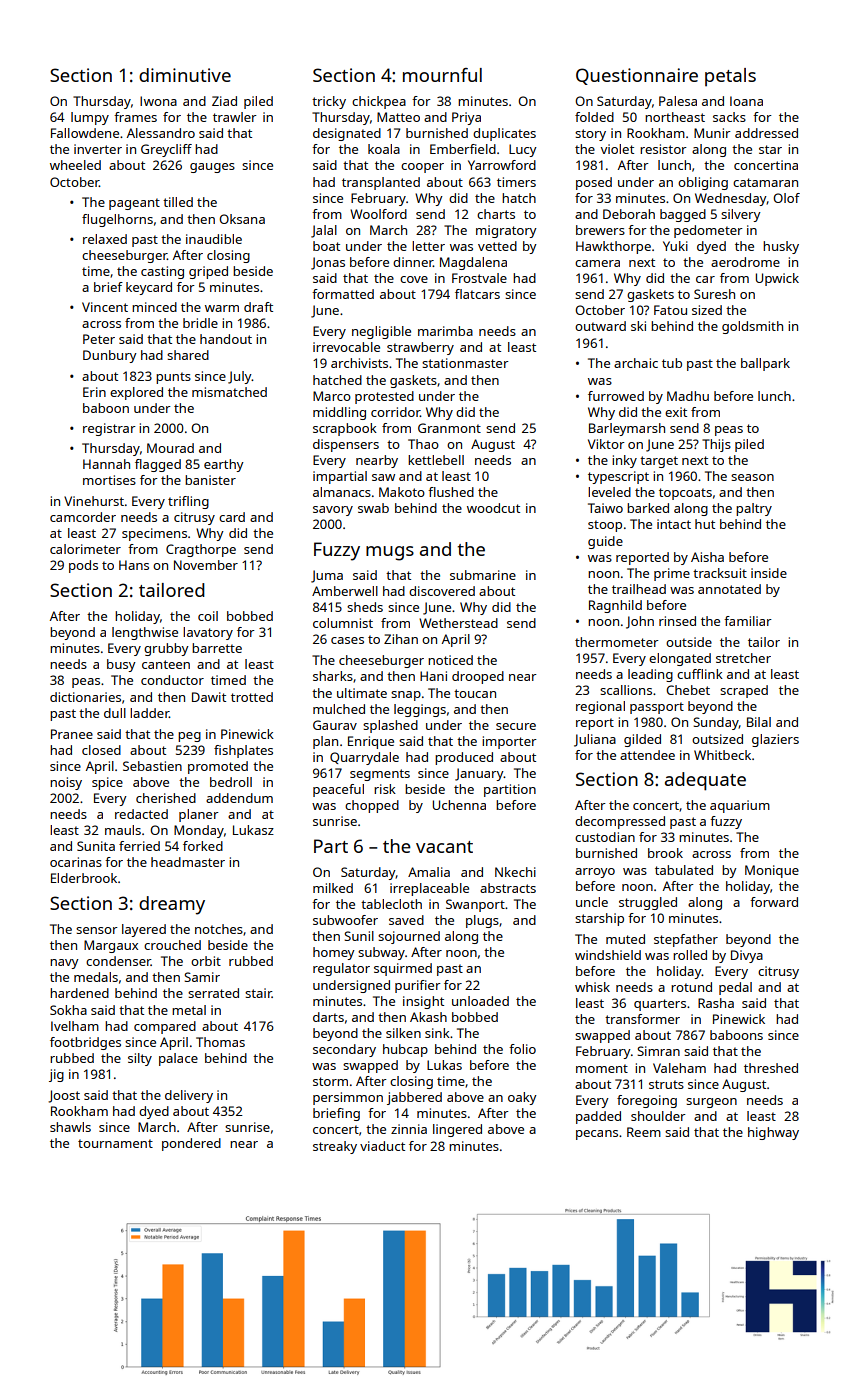 Image resolution: width=849 pixels, height=1400 pixels. I want to click on palace, so click(178, 1059).
